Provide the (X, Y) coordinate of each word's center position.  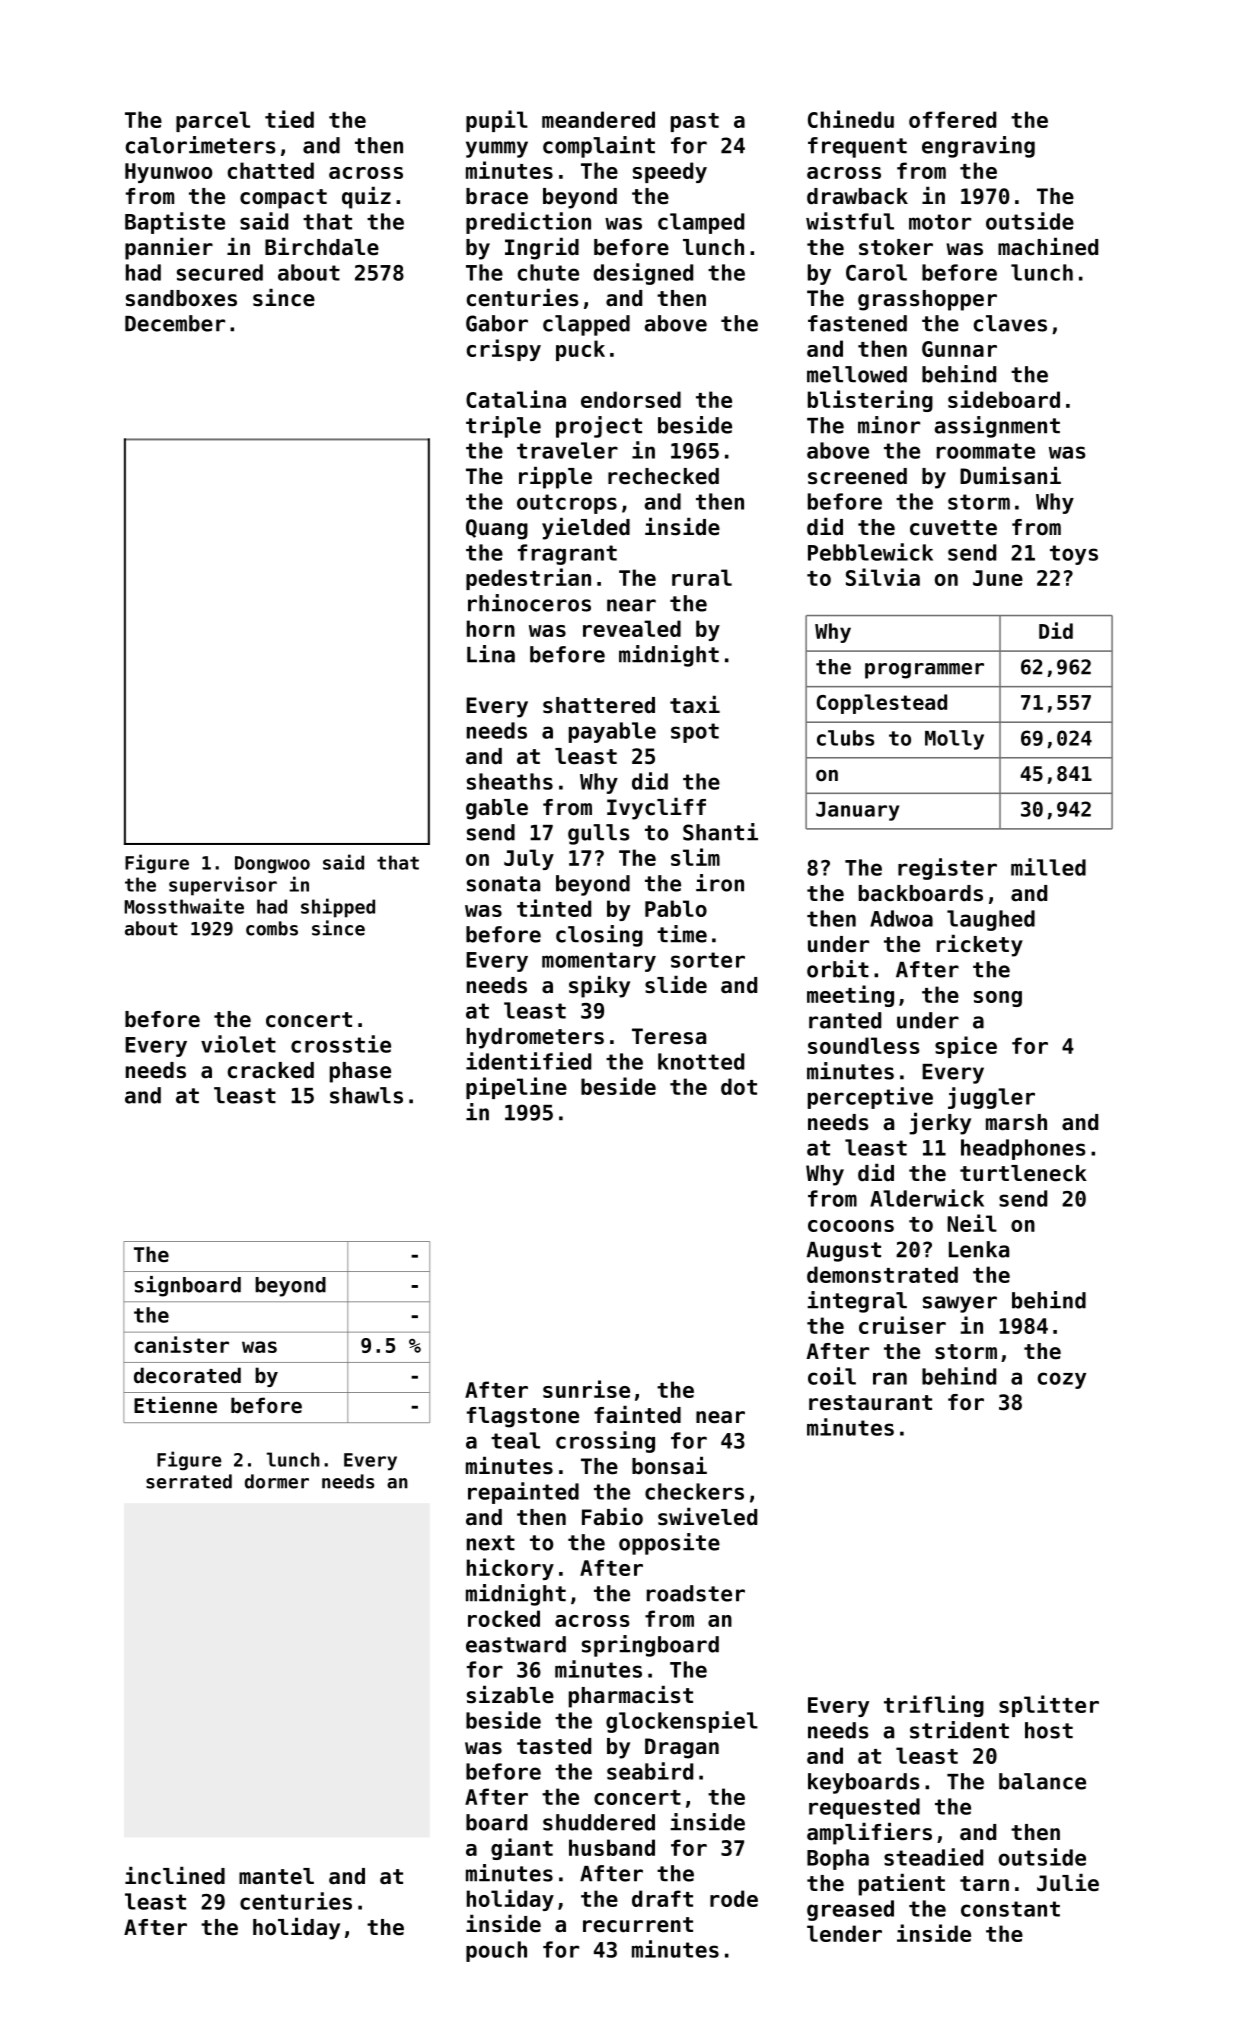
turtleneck (1023, 1173)
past (695, 122)
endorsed (631, 399)
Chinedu (851, 119)
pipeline (516, 1088)
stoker (896, 247)
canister (181, 1344)
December (175, 323)
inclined (175, 1876)
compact (283, 199)
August (844, 1252)
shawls (366, 1095)
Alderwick (927, 1198)
